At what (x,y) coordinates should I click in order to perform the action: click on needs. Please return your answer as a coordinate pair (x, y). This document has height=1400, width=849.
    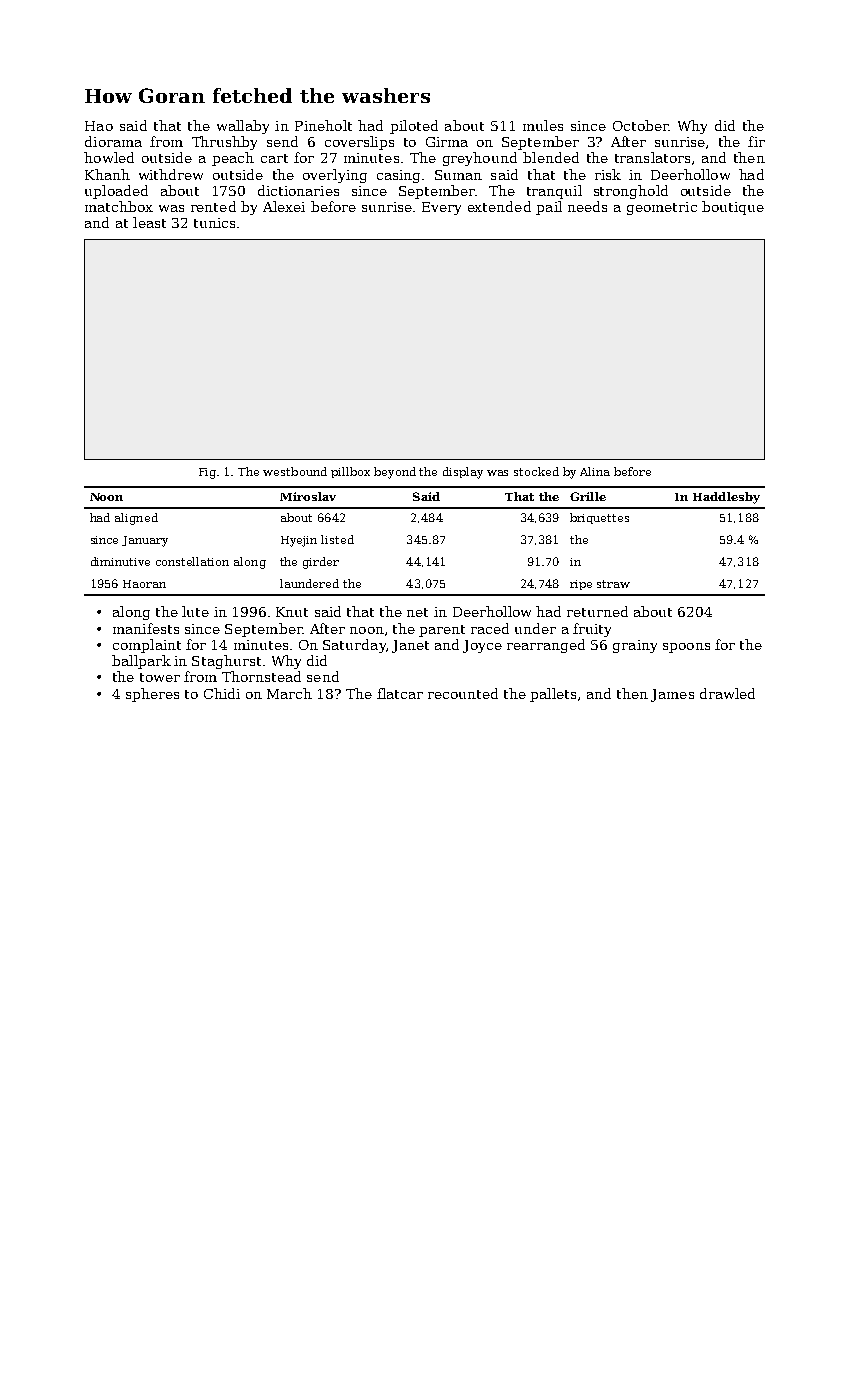
    Looking at the image, I should click on (587, 206).
